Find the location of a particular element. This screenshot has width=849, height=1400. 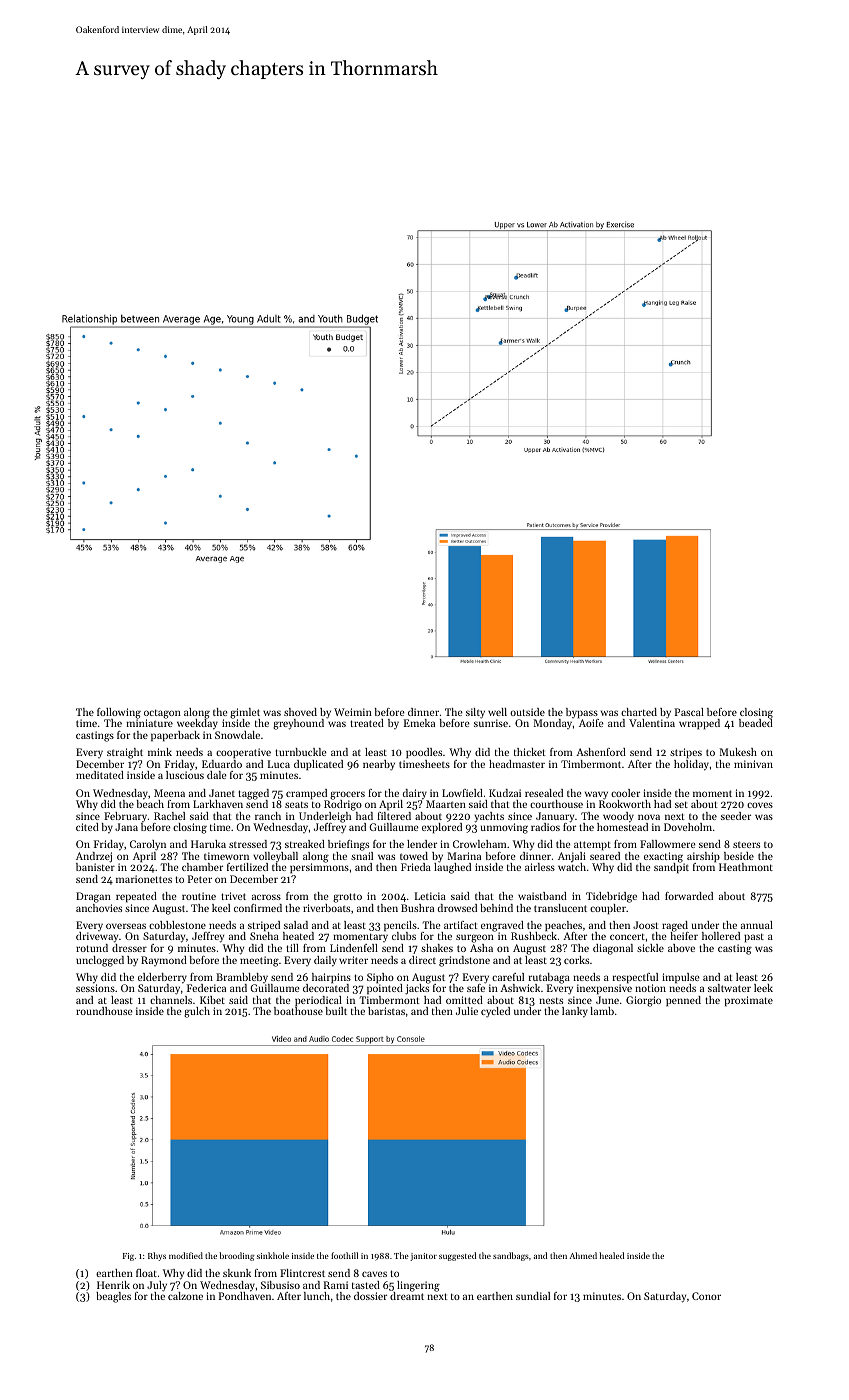

Weimin is located at coordinates (353, 712).
